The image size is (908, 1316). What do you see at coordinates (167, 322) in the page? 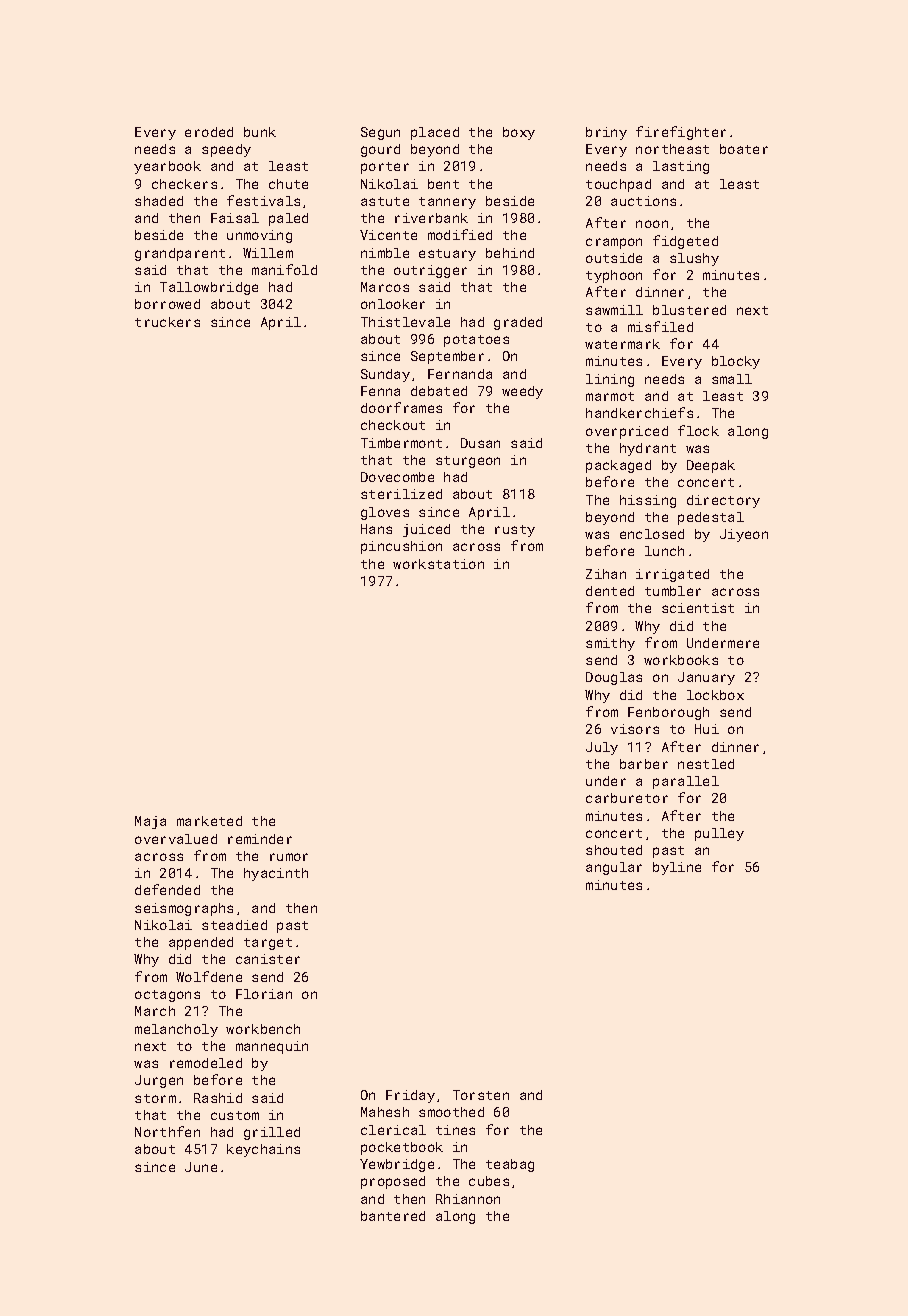
I see `truckers` at bounding box center [167, 322].
